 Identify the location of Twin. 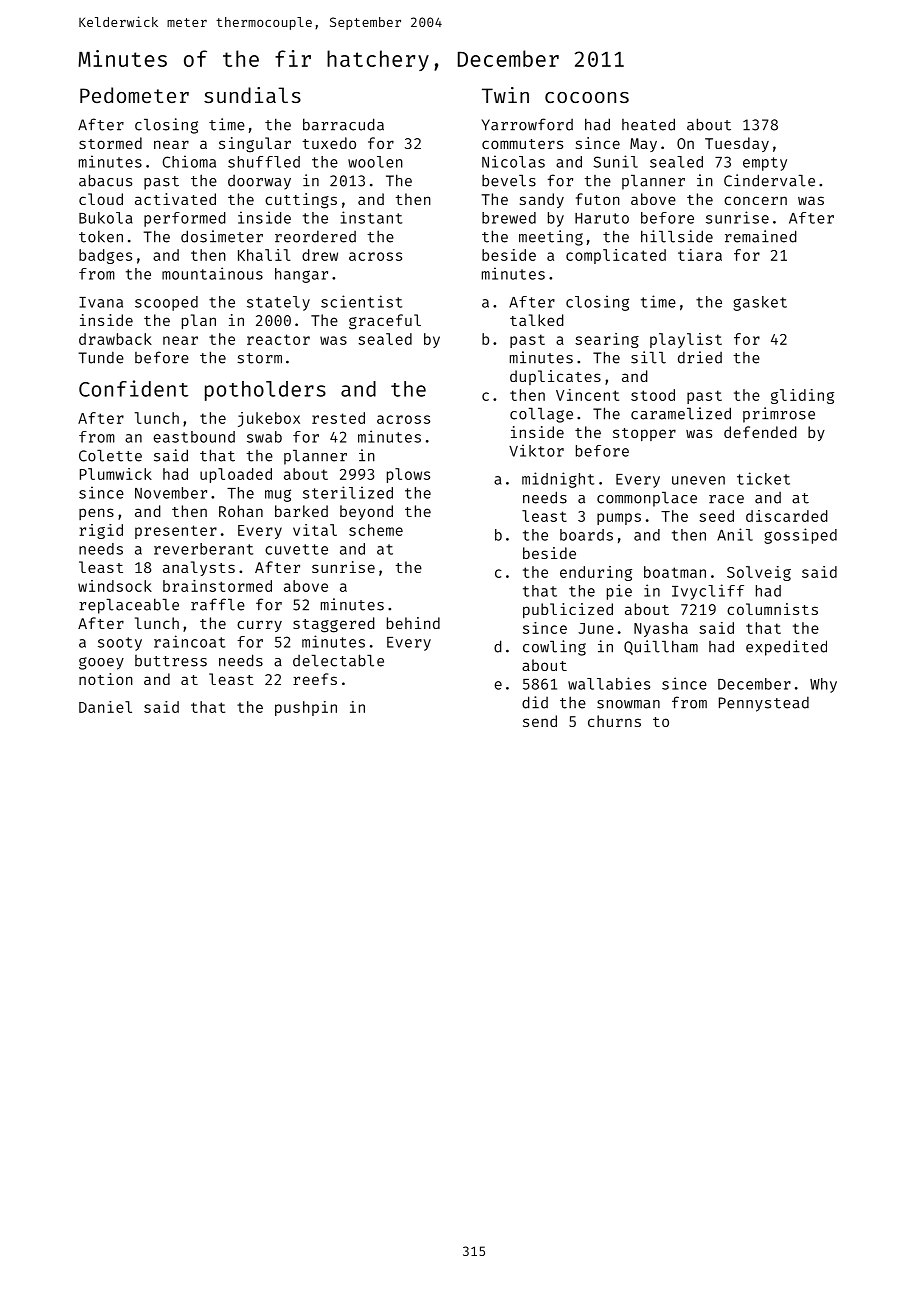
(505, 95).
